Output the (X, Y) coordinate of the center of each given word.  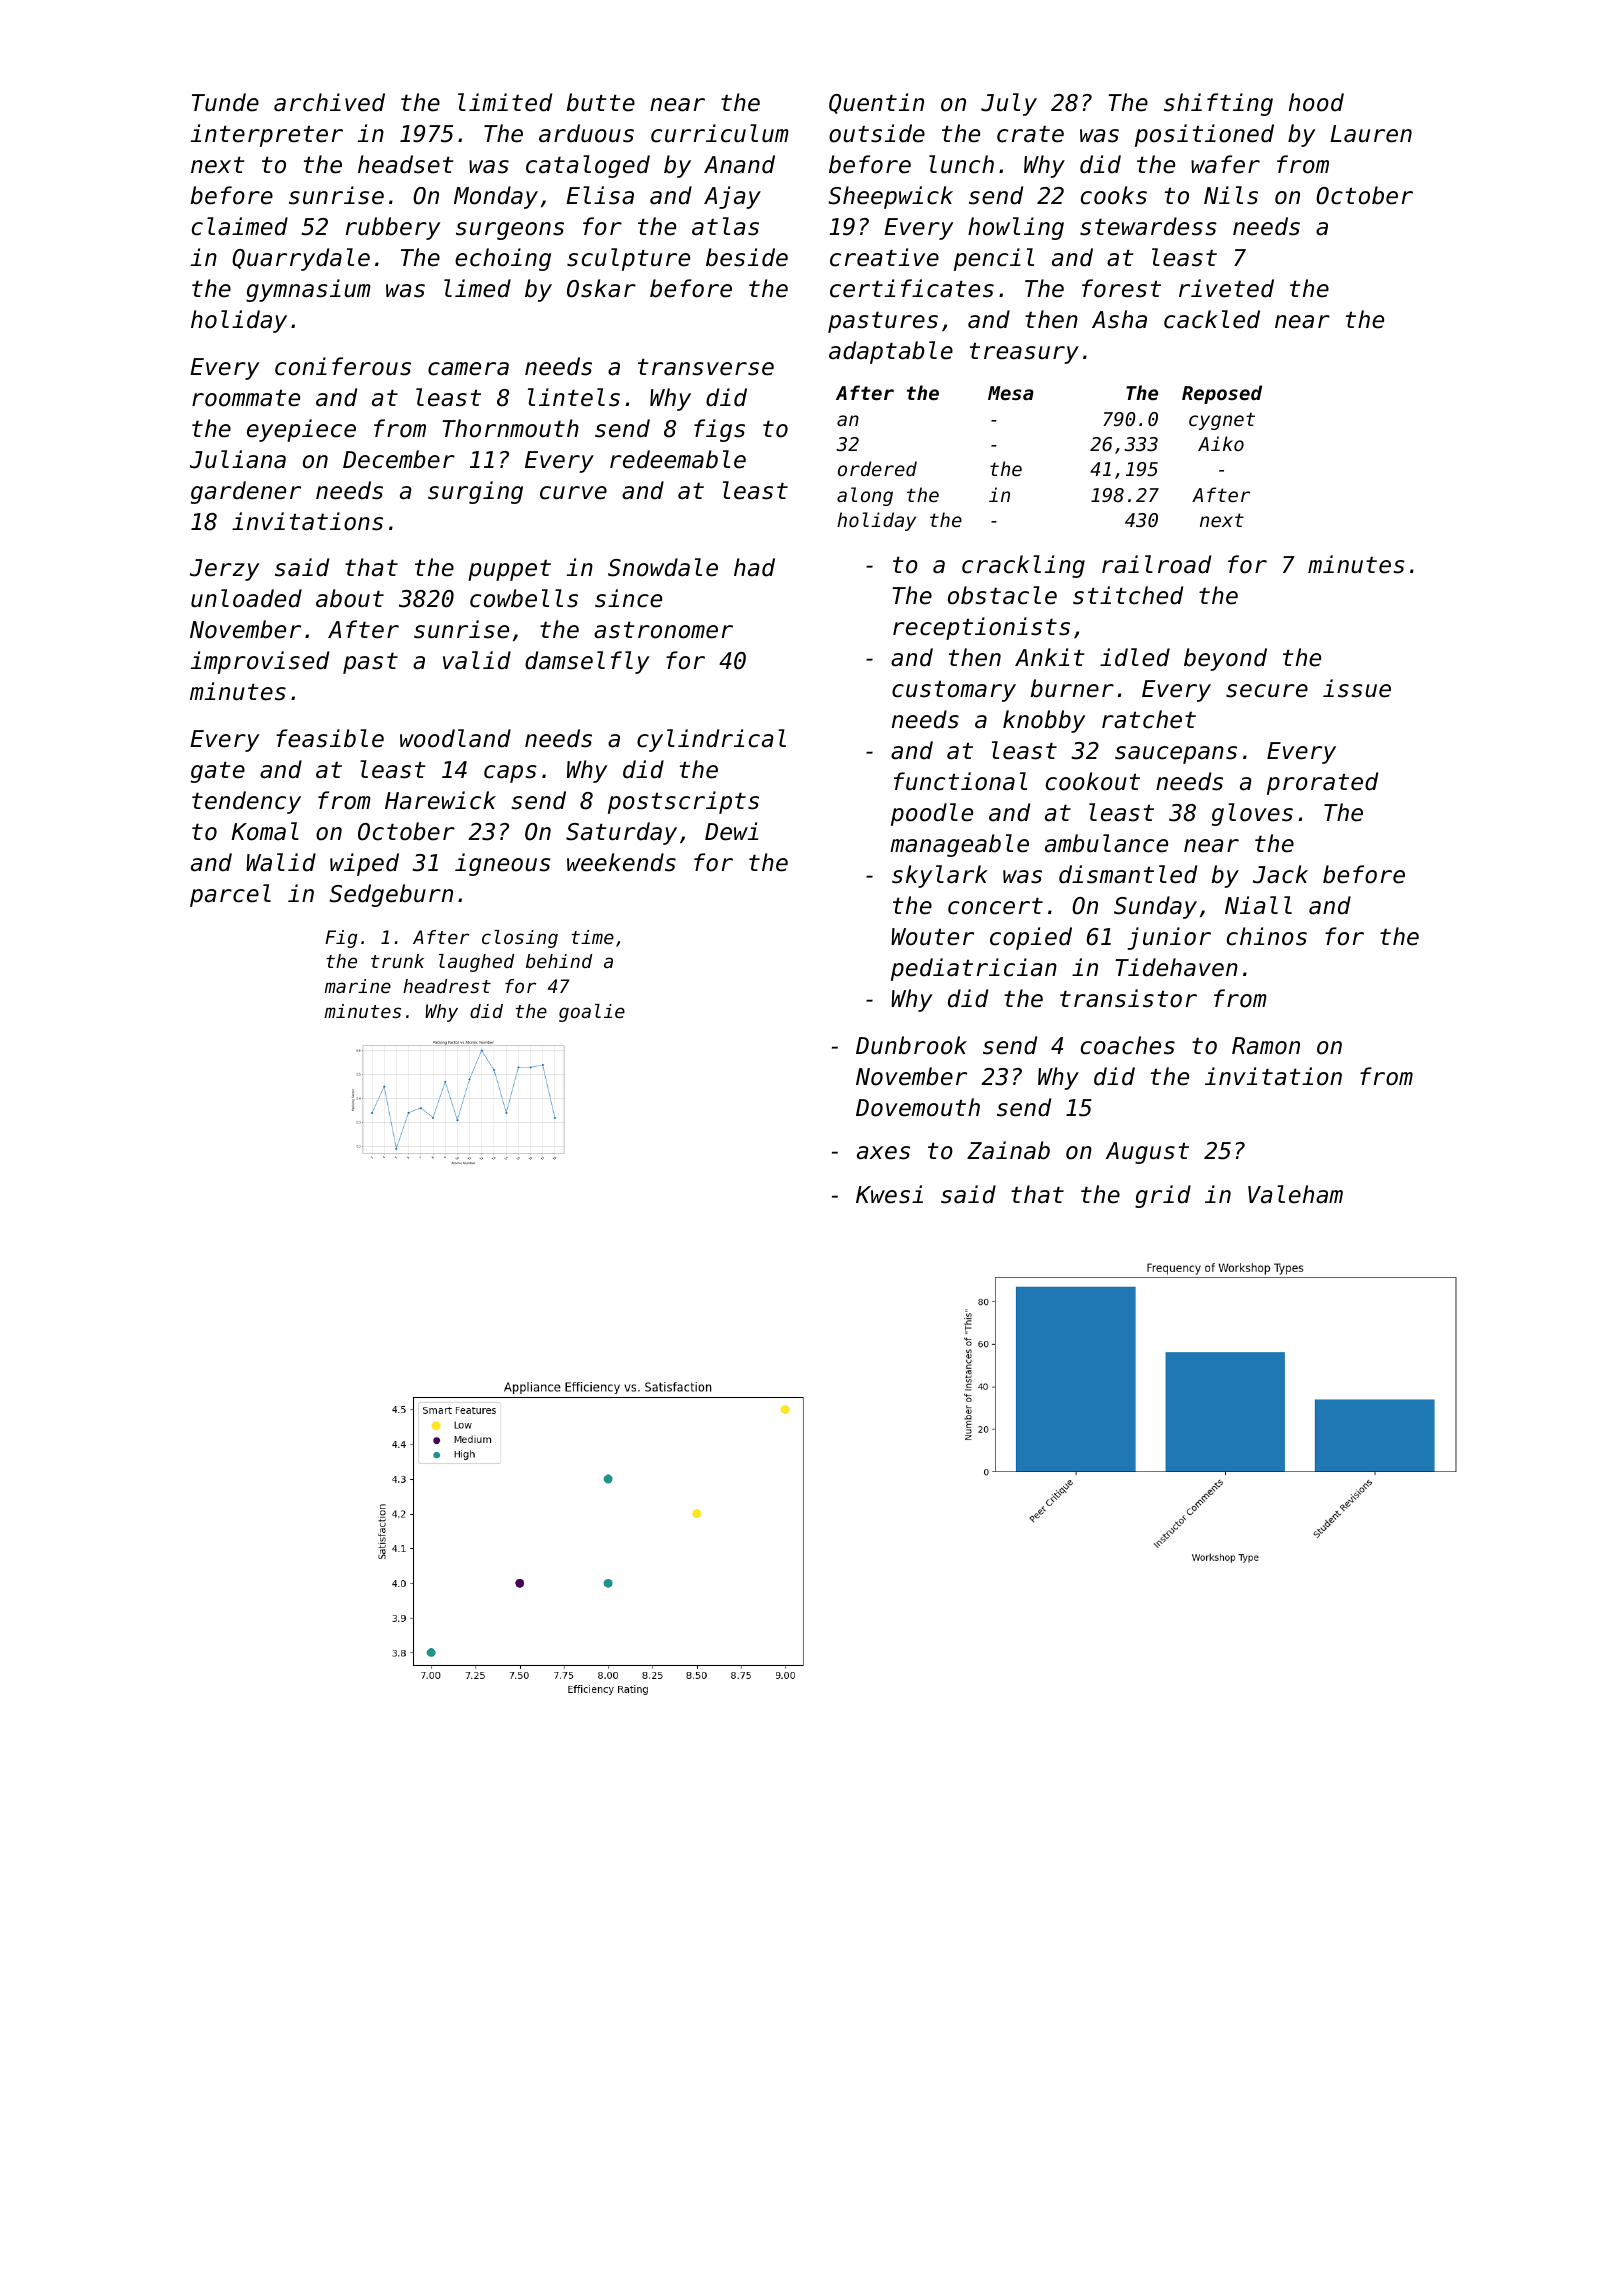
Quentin (876, 103)
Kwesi (889, 1194)
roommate (246, 398)
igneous (503, 864)
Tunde (225, 102)
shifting (1218, 104)
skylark (940, 876)
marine (357, 986)
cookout (1093, 781)
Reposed (1222, 394)
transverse (706, 367)
